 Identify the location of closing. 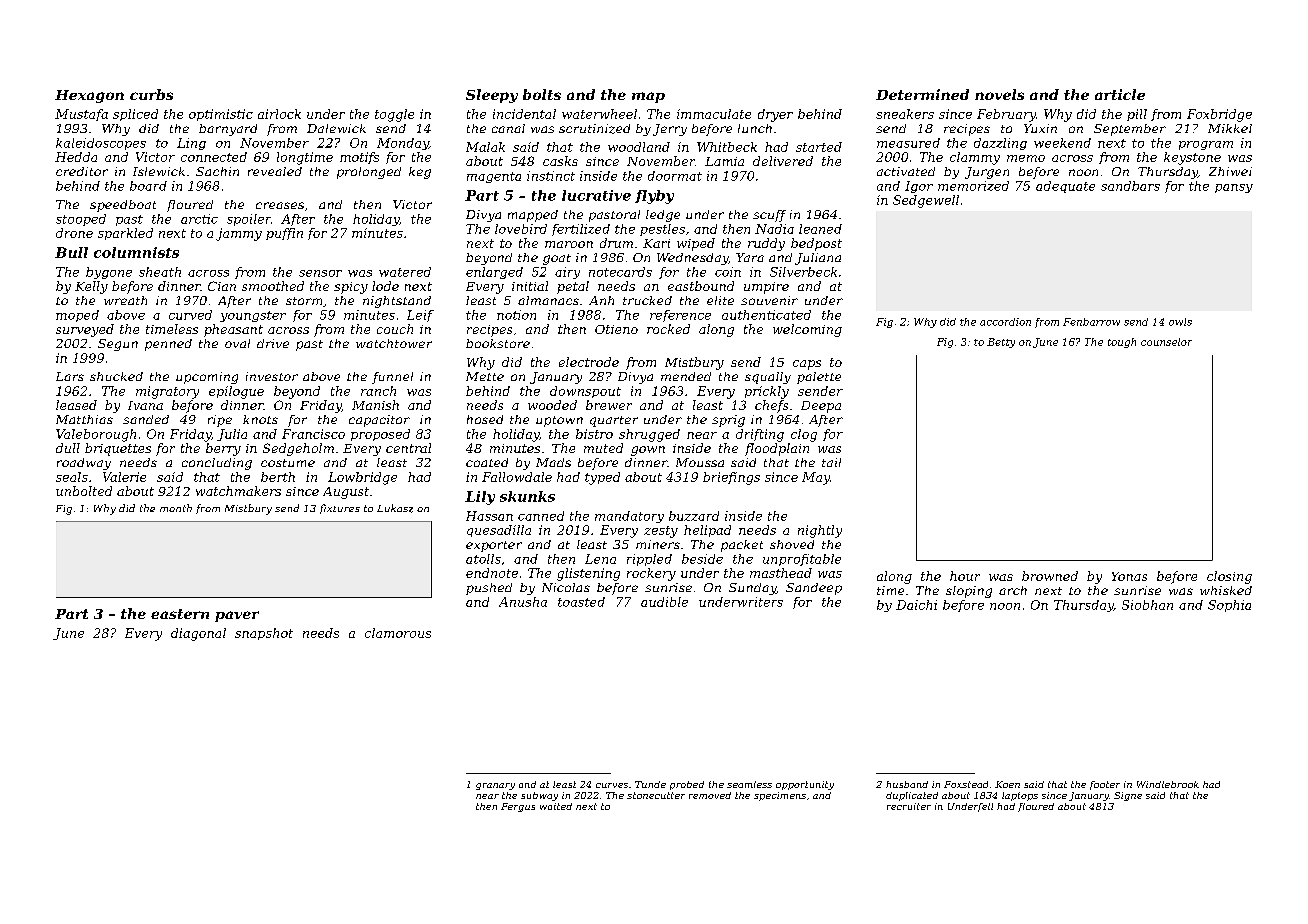
(1229, 577).
